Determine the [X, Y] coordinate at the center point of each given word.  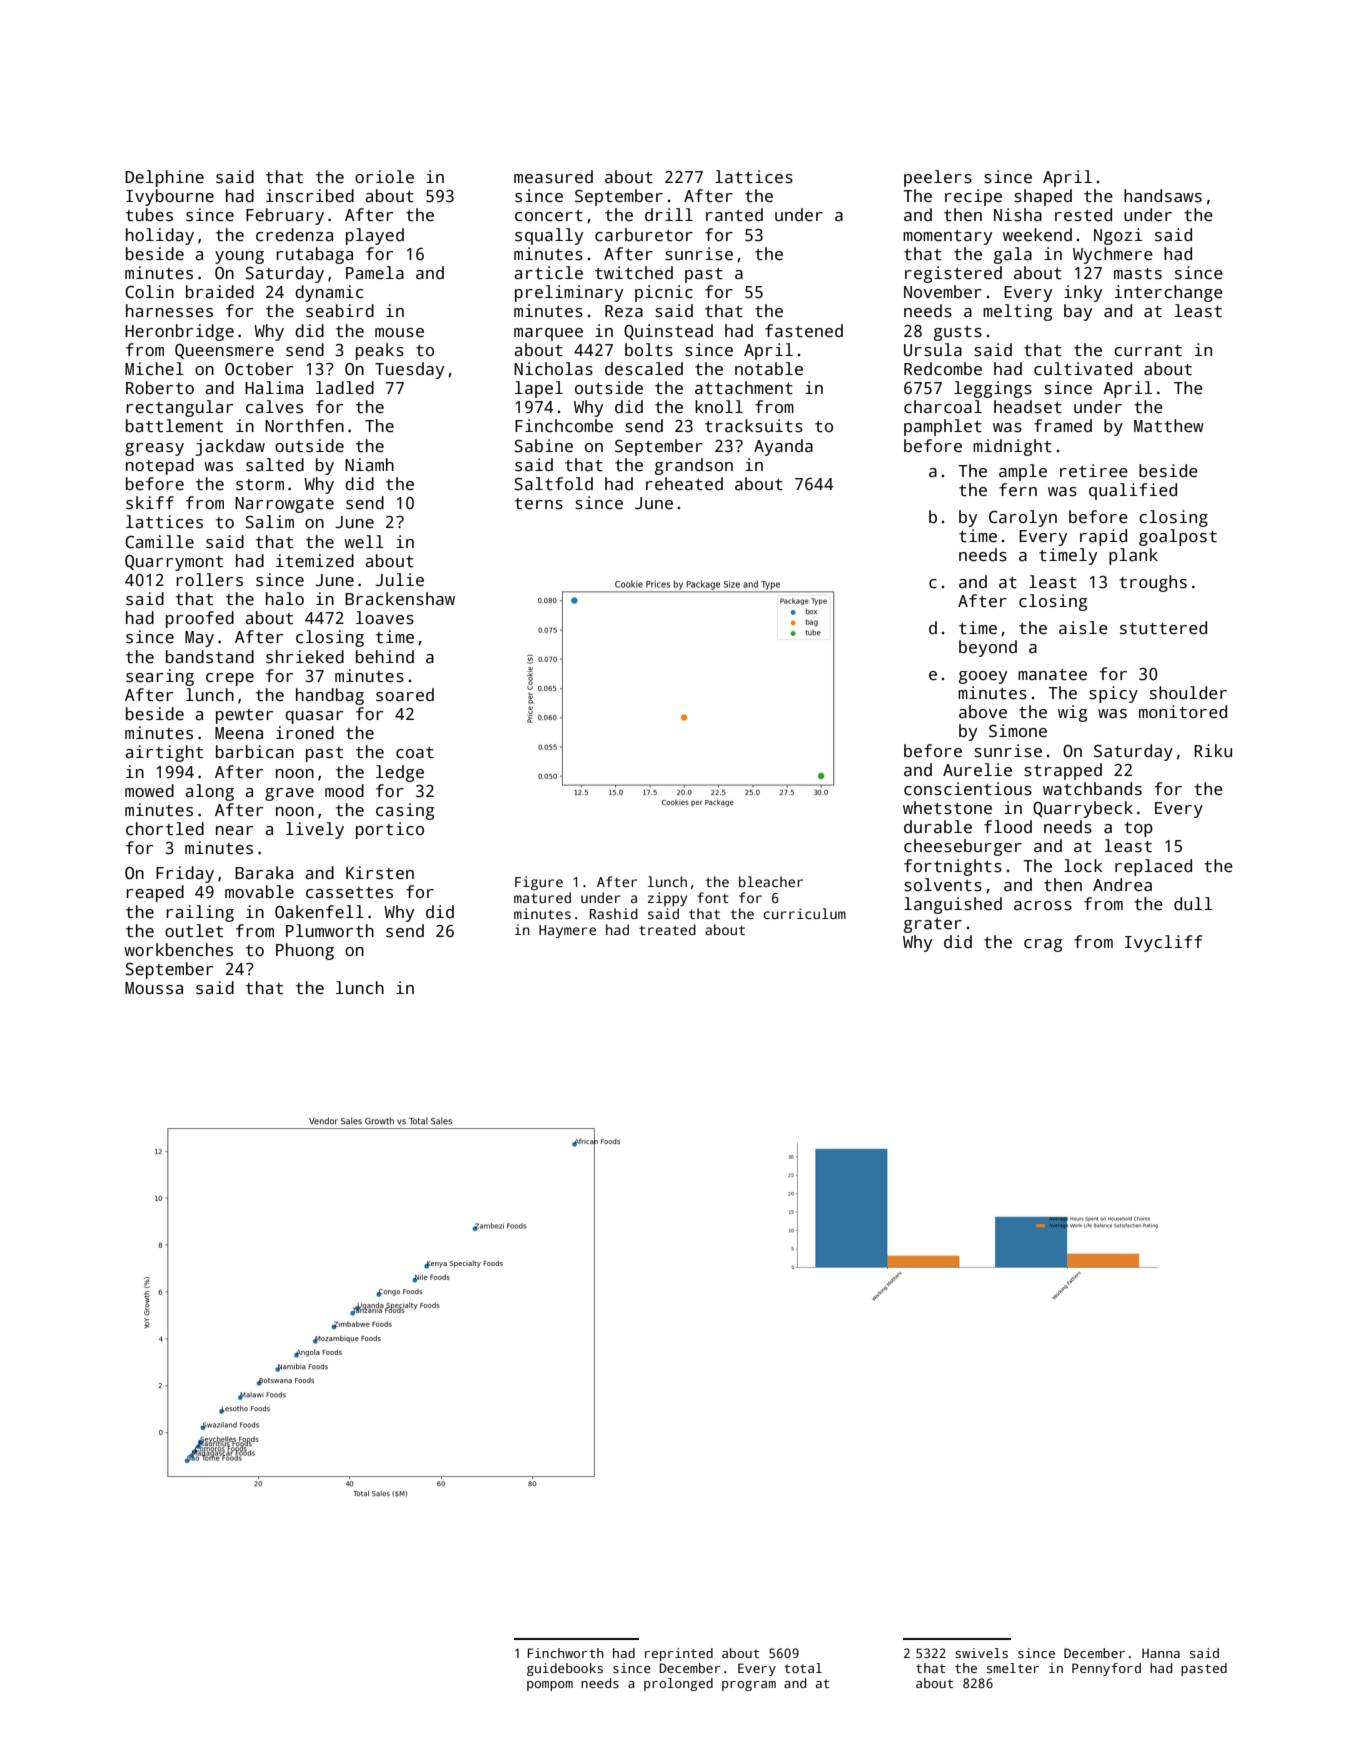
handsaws [1163, 196]
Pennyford [1106, 1669]
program [749, 1686]
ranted [734, 215]
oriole [384, 177]
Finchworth [565, 1653]
